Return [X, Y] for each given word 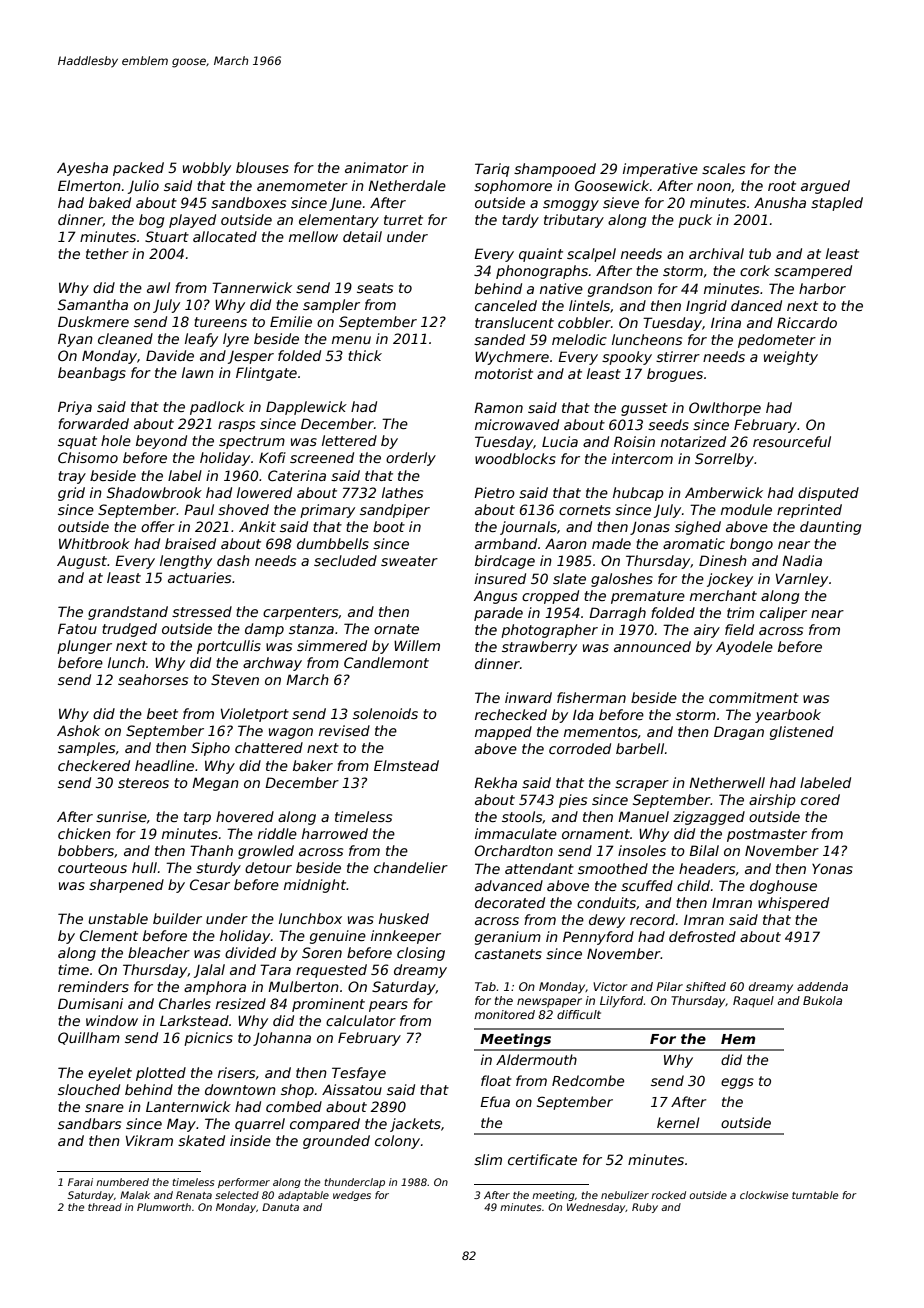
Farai [80, 1182]
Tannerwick [252, 287]
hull [144, 867]
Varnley [802, 580]
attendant [539, 868]
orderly [411, 459]
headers [707, 868]
